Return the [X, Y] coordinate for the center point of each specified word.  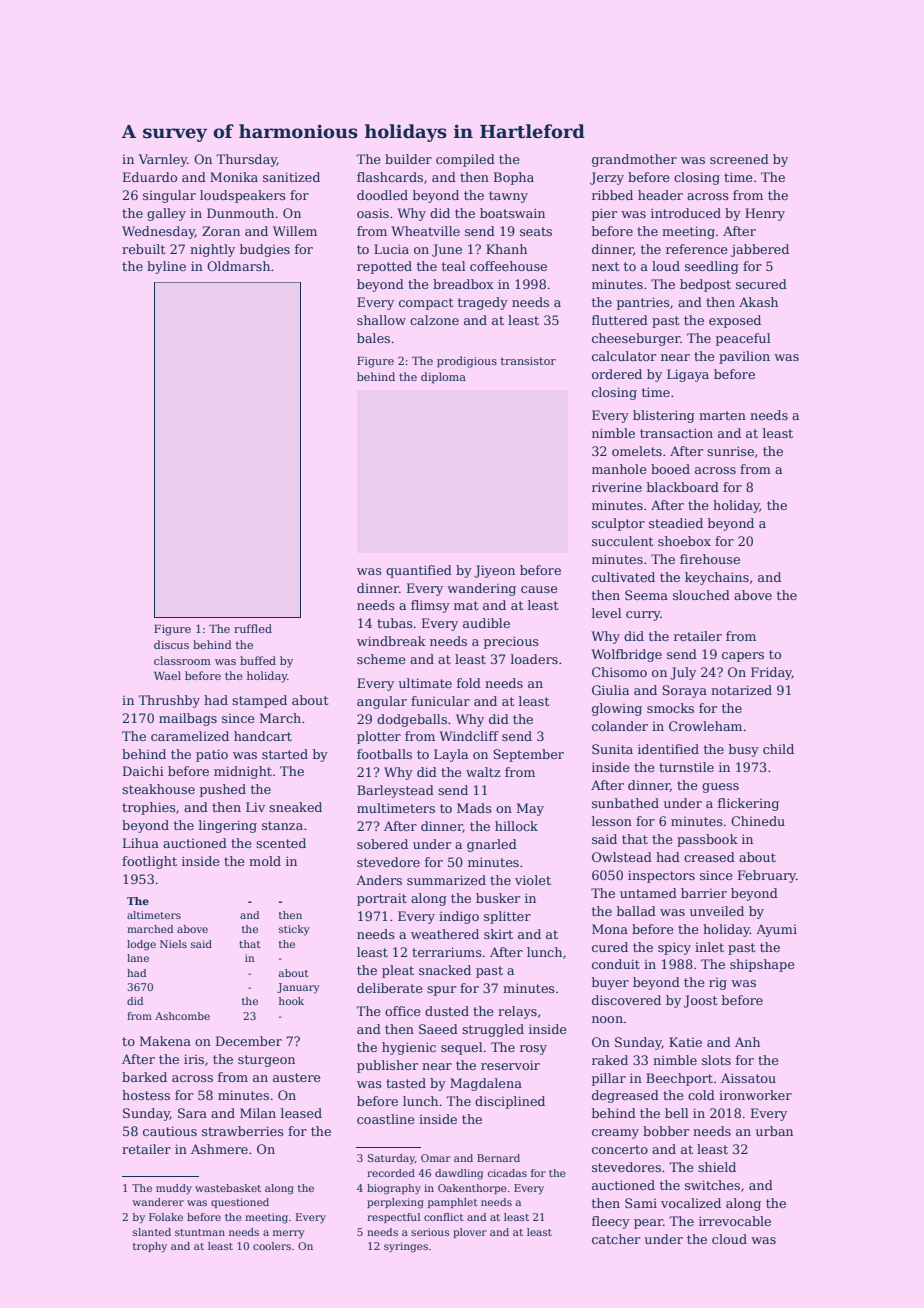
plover [470, 1233]
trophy [150, 1247]
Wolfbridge [626, 655]
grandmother [634, 160]
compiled [465, 160]
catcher [616, 1239]
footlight [149, 862]
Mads [474, 808]
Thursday [246, 160]
